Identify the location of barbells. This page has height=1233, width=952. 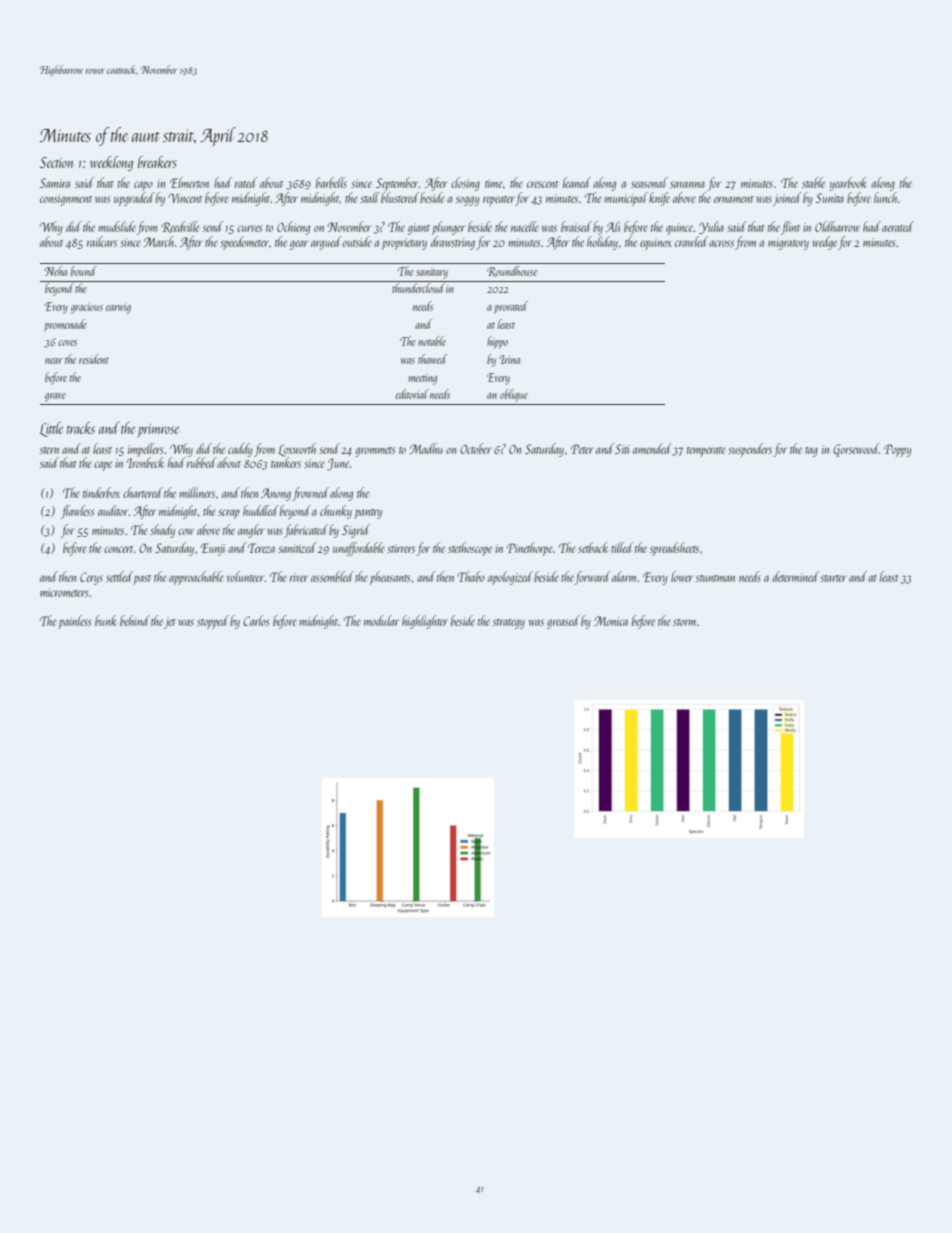
(331, 182).
